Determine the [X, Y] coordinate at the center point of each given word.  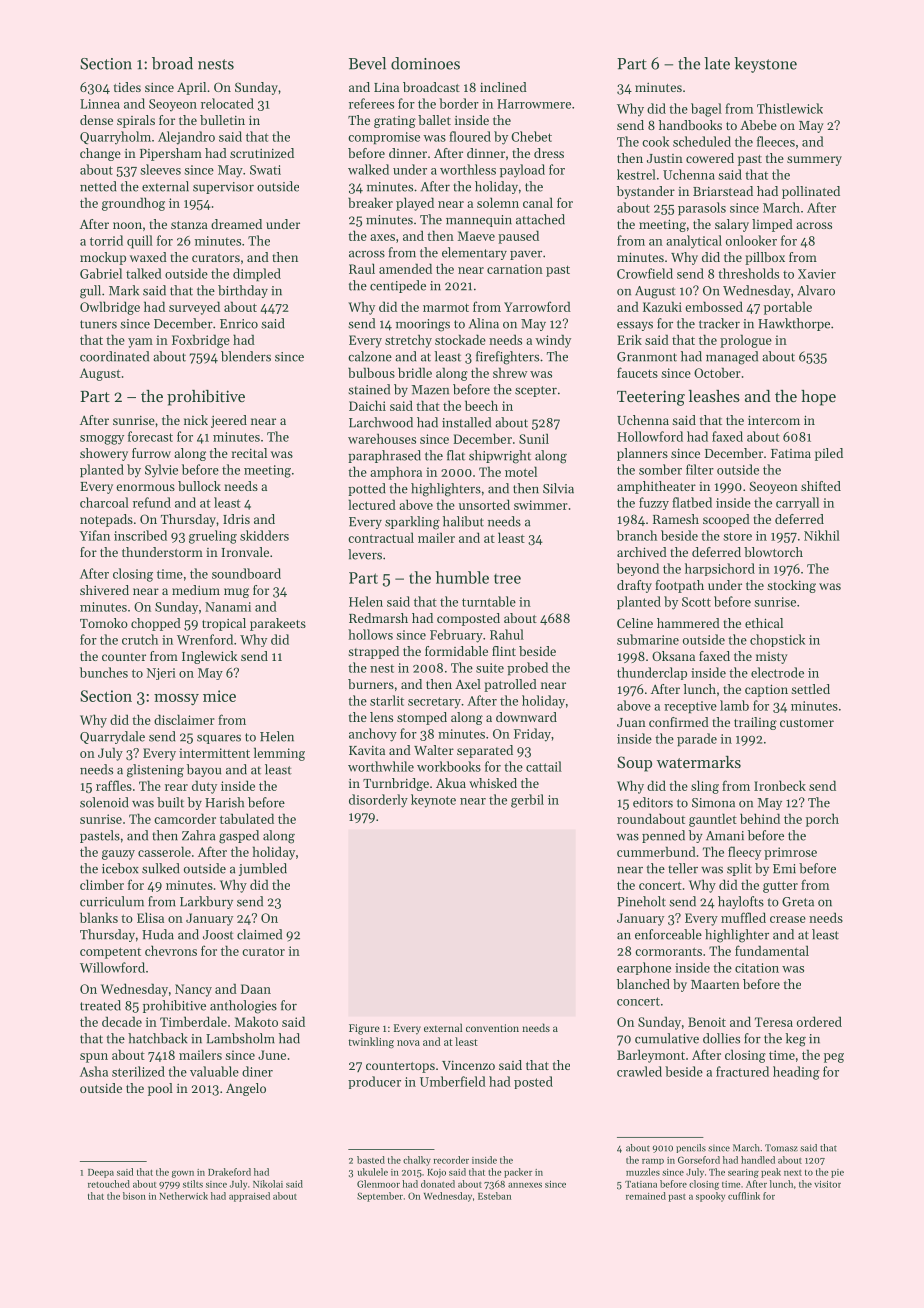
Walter [434, 750]
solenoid [104, 802]
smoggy [102, 440]
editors [653, 802]
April [191, 88]
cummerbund [656, 851]
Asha [94, 1071]
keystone [765, 65]
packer [518, 1173]
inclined [503, 87]
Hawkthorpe [794, 324]
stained [369, 389]
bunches [104, 672]
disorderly [378, 801]
